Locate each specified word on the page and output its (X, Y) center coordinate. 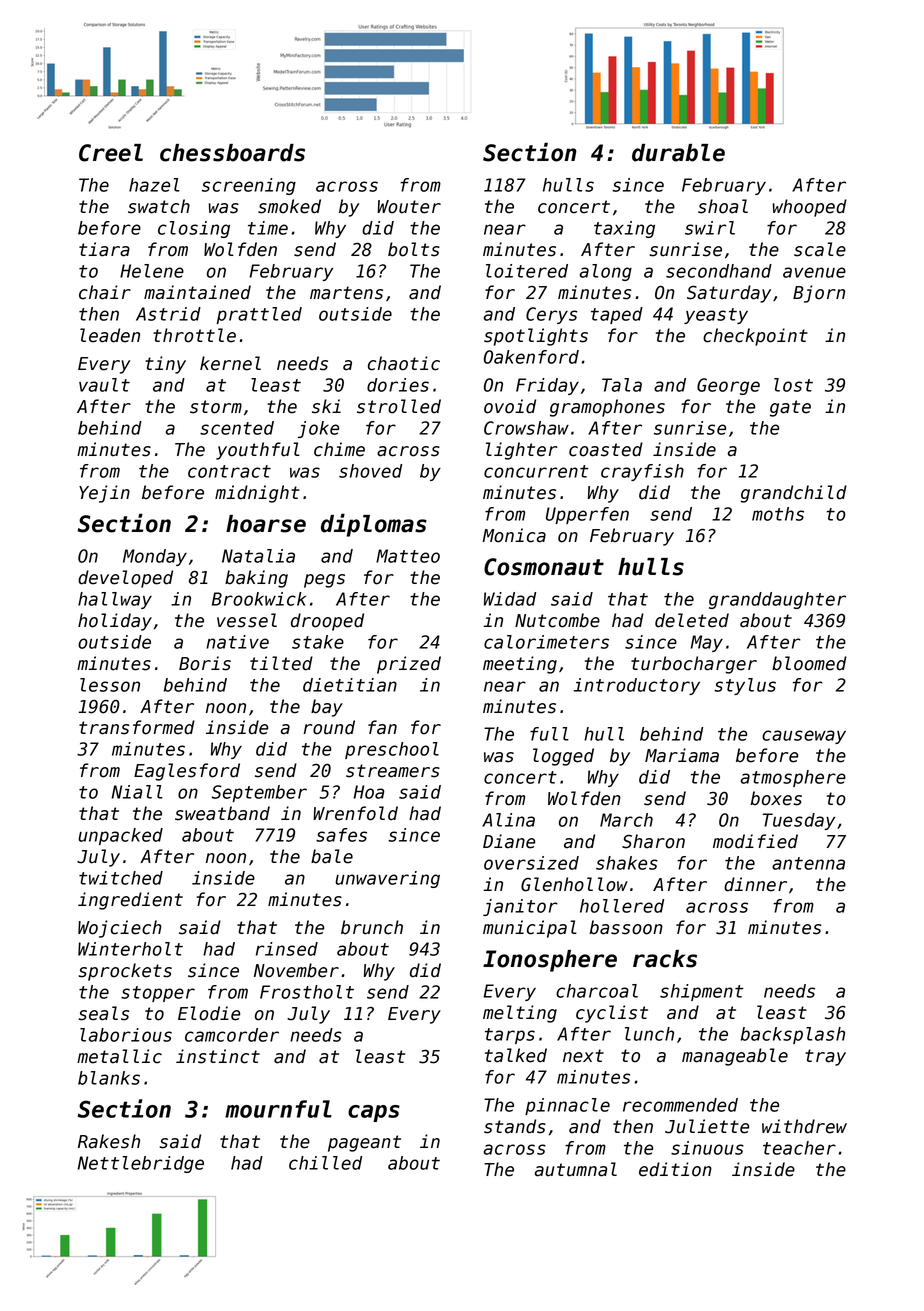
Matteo (408, 556)
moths (778, 514)
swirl (710, 228)
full (549, 734)
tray (825, 1057)
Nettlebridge (140, 1164)
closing (194, 229)
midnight (257, 494)
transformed (137, 727)
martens (346, 293)
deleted (692, 620)
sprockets (125, 972)
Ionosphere (550, 961)
